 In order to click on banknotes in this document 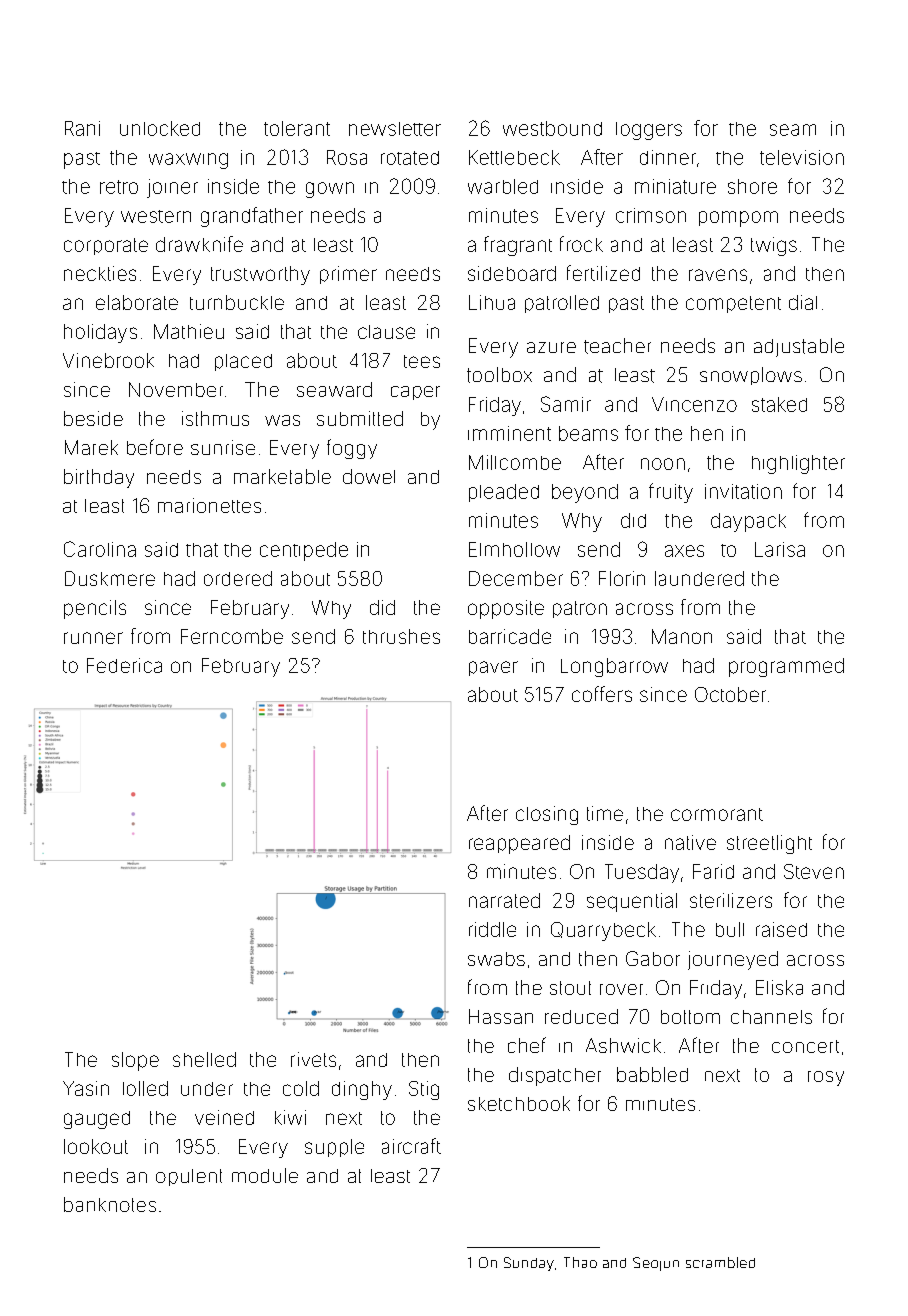, I will do `click(110, 1204)`.
